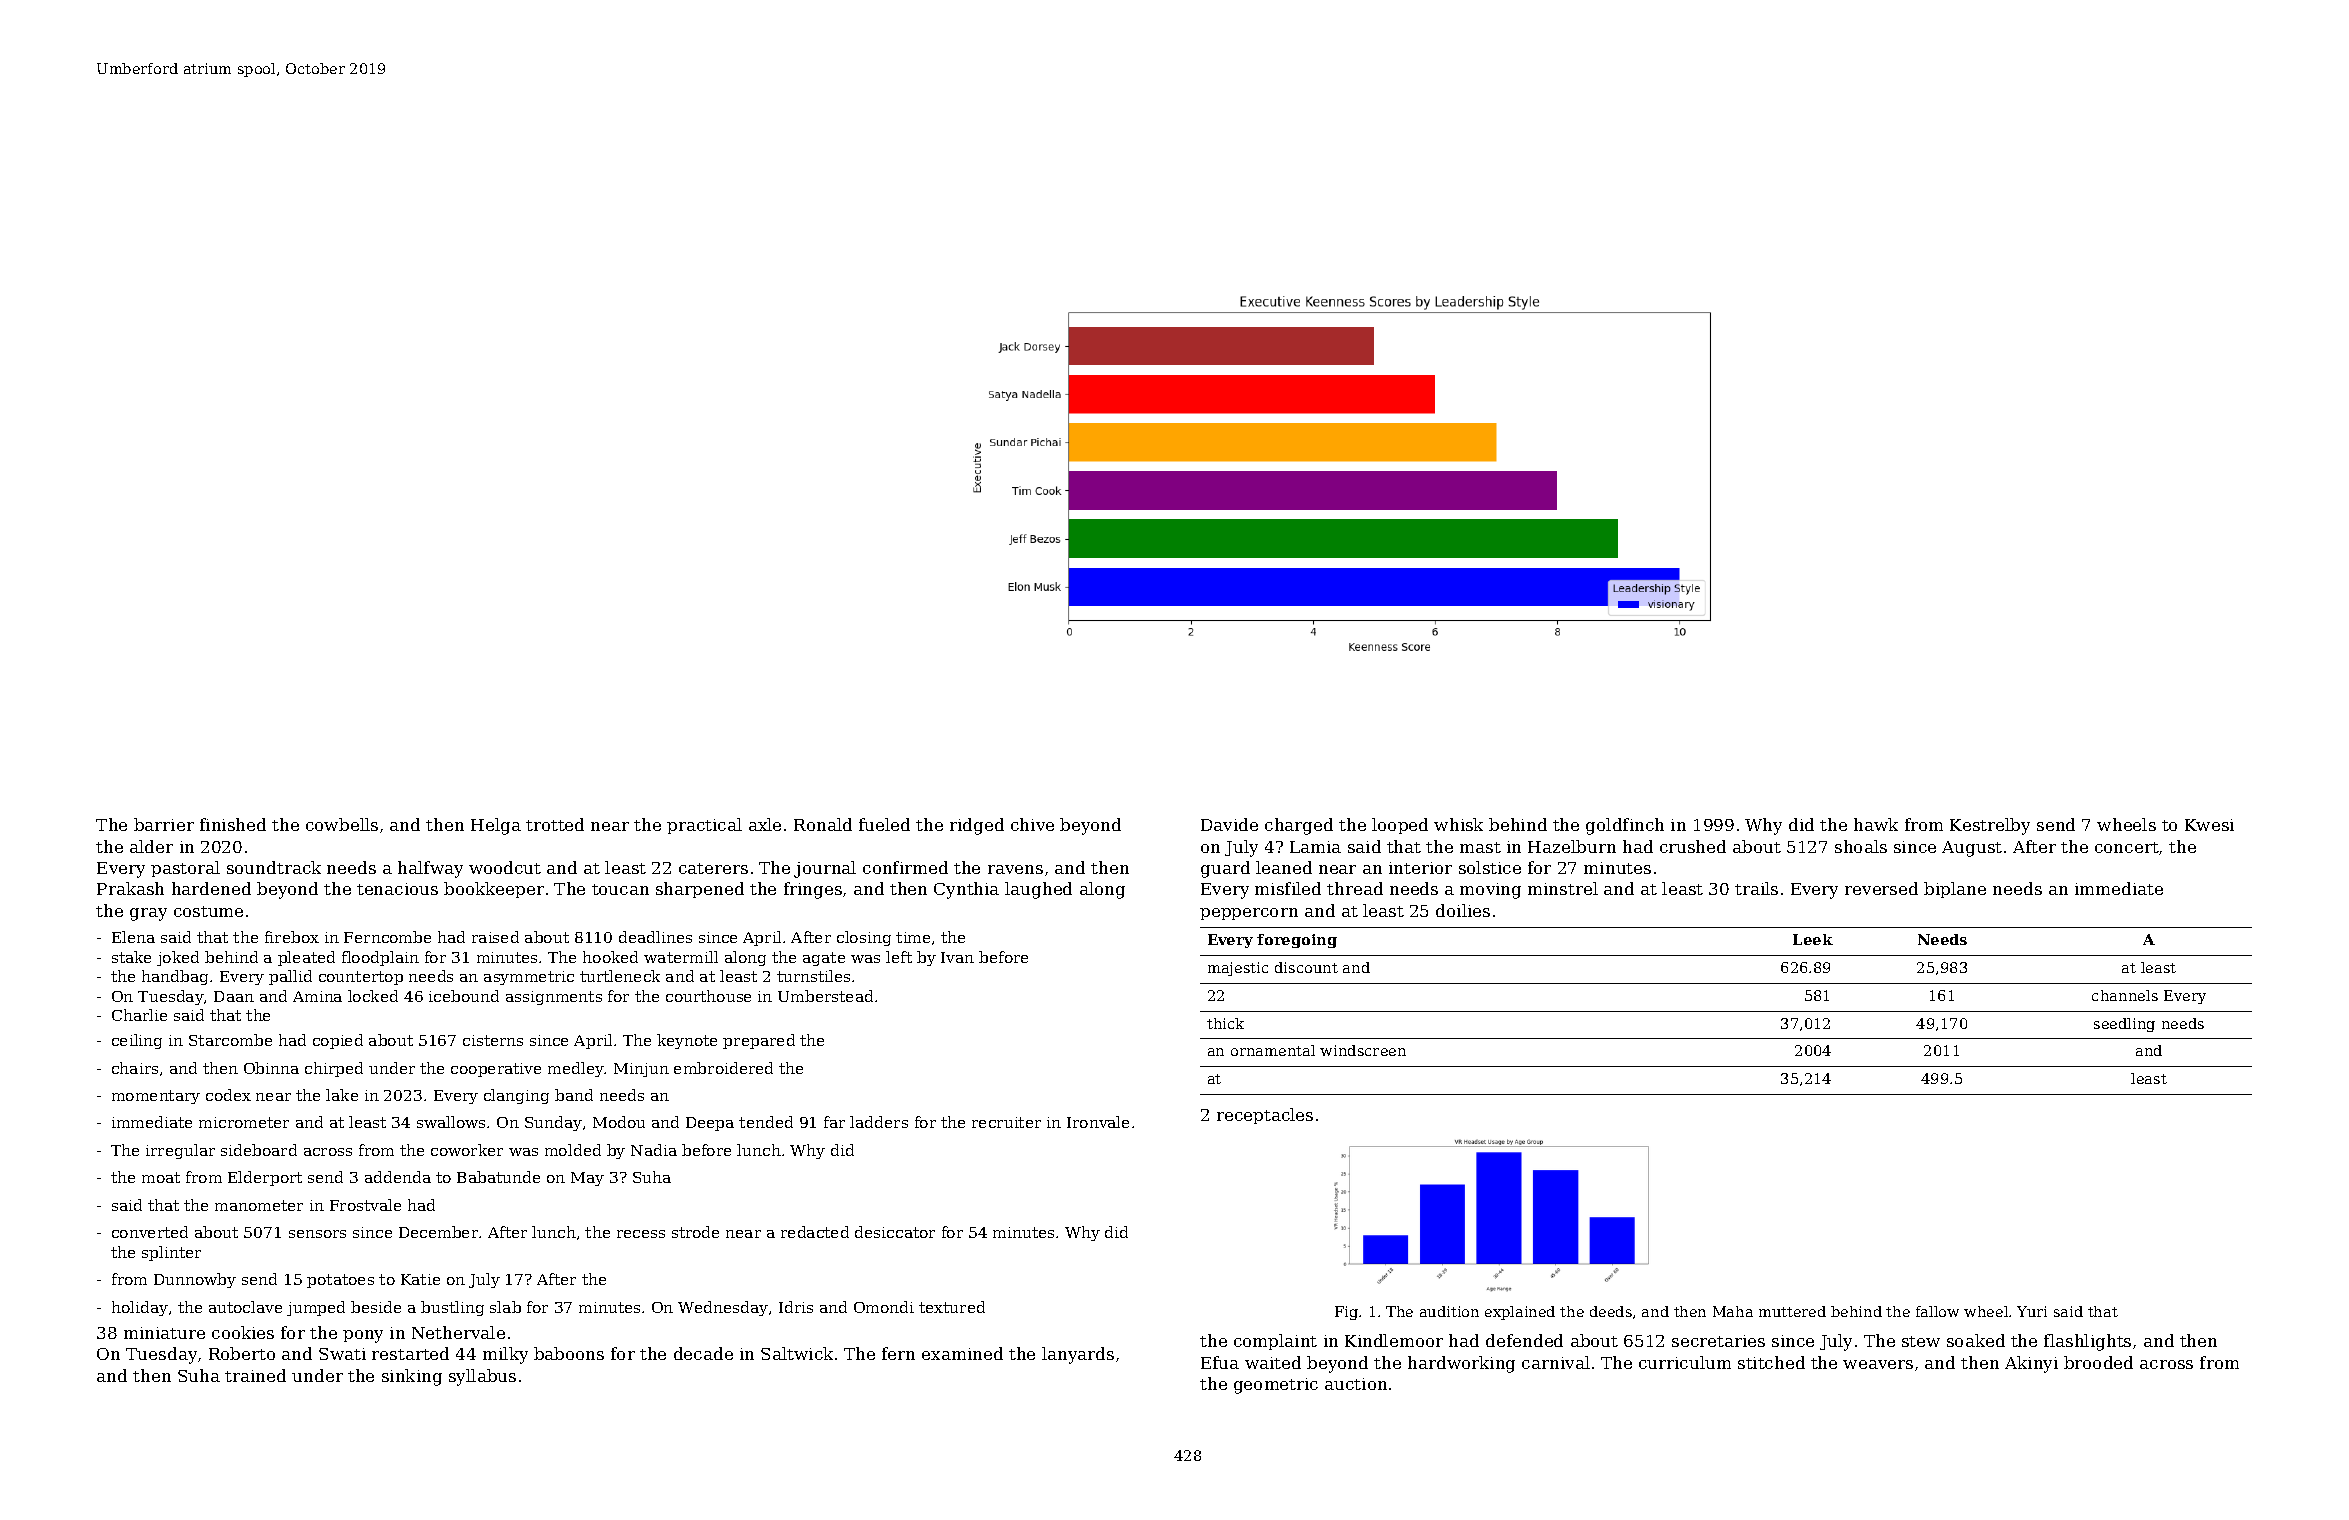 Image resolution: width=2349 pixels, height=1520 pixels. Describe the element at coordinates (895, 1232) in the screenshot. I see `desiccator` at that location.
